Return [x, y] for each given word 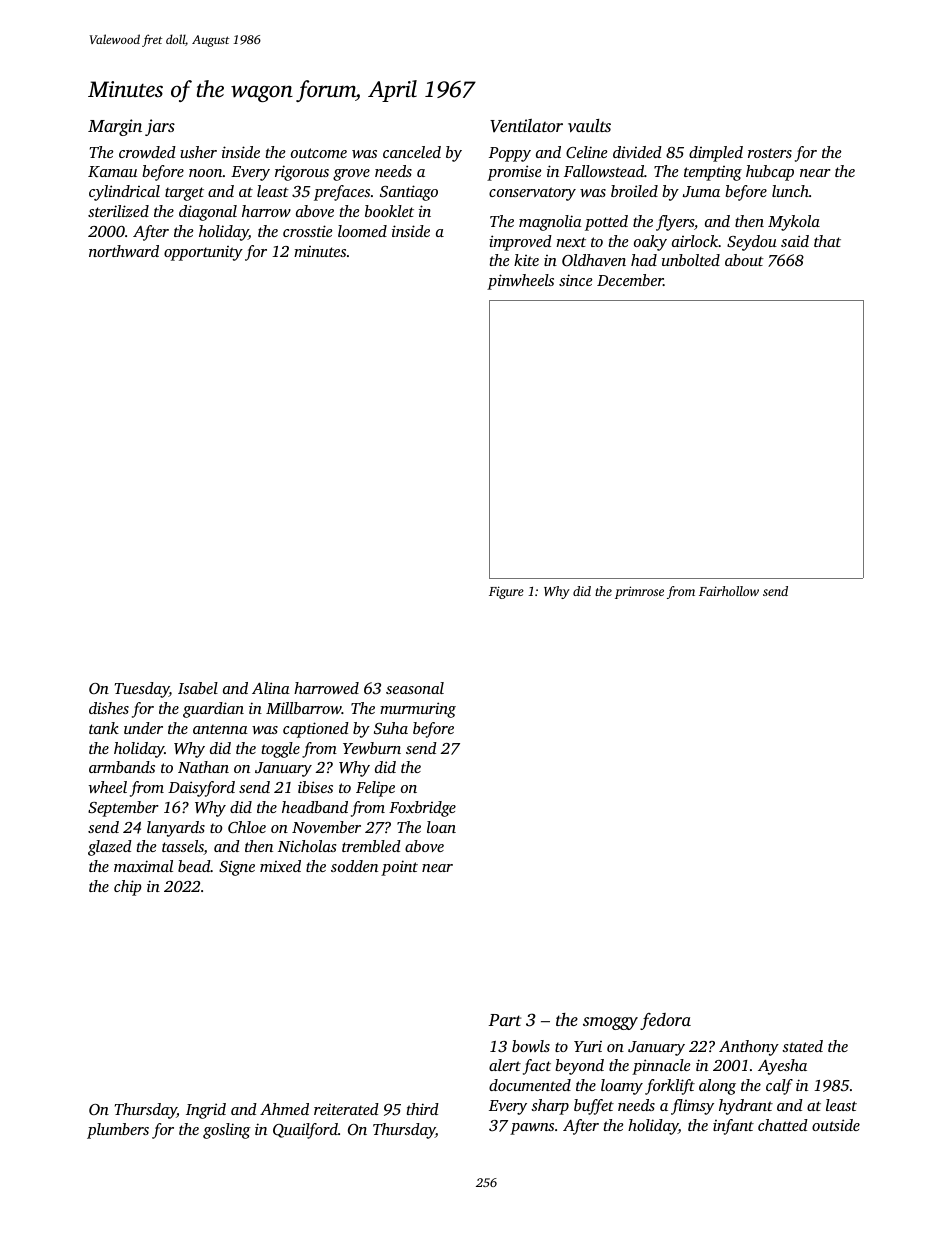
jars [160, 127]
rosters [770, 153]
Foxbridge [422, 809]
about [744, 260]
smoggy [610, 1023]
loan [441, 827]
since [575, 280]
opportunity [203, 253]
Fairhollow [729, 591]
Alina [271, 688]
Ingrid [206, 1111]
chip [127, 888]
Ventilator [526, 125]
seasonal [415, 688]
